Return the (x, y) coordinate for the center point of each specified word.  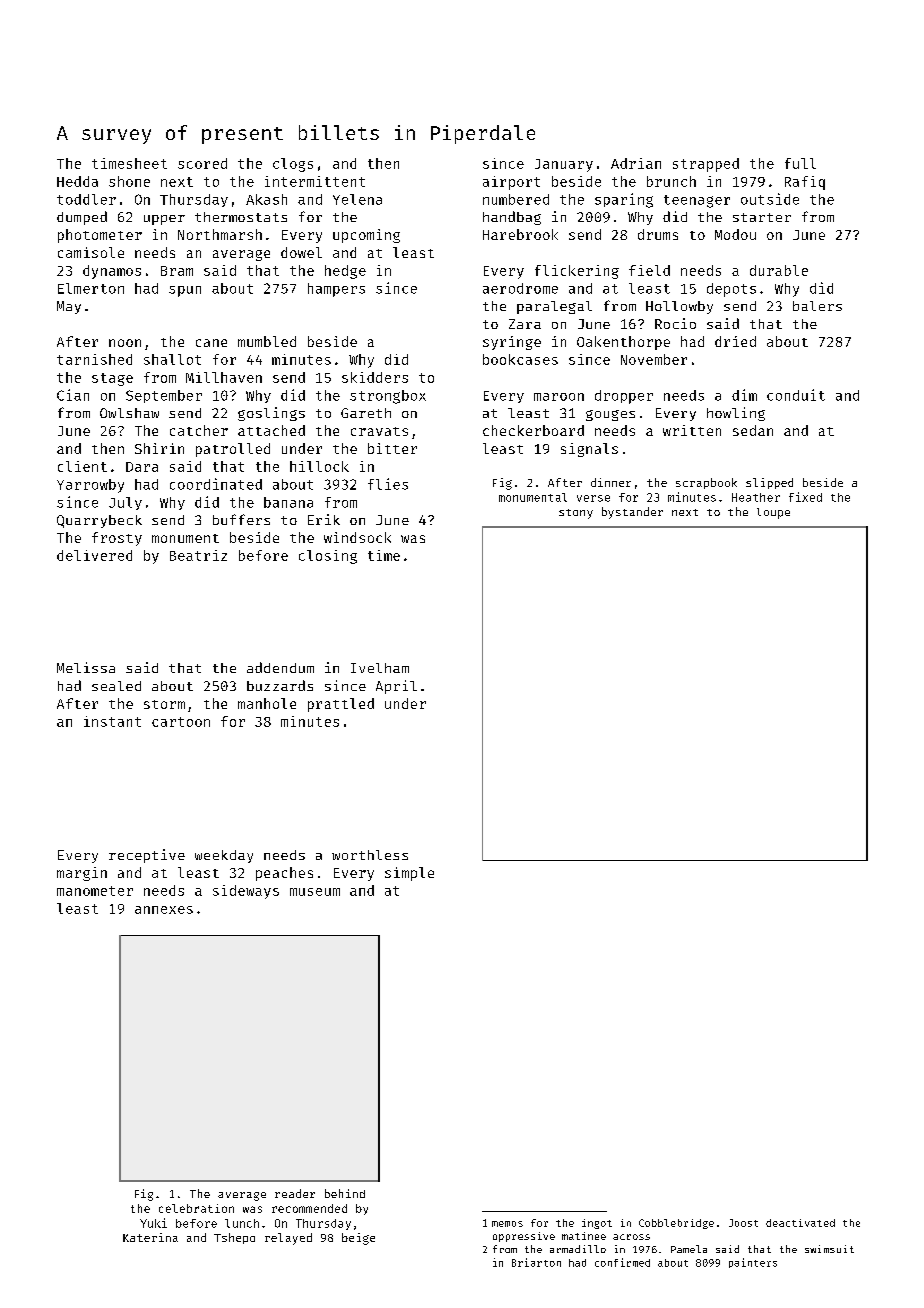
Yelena (357, 199)
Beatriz (198, 555)
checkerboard (533, 430)
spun (185, 291)
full (800, 163)
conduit (796, 395)
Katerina (150, 1237)
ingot (597, 1224)
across (631, 1237)
